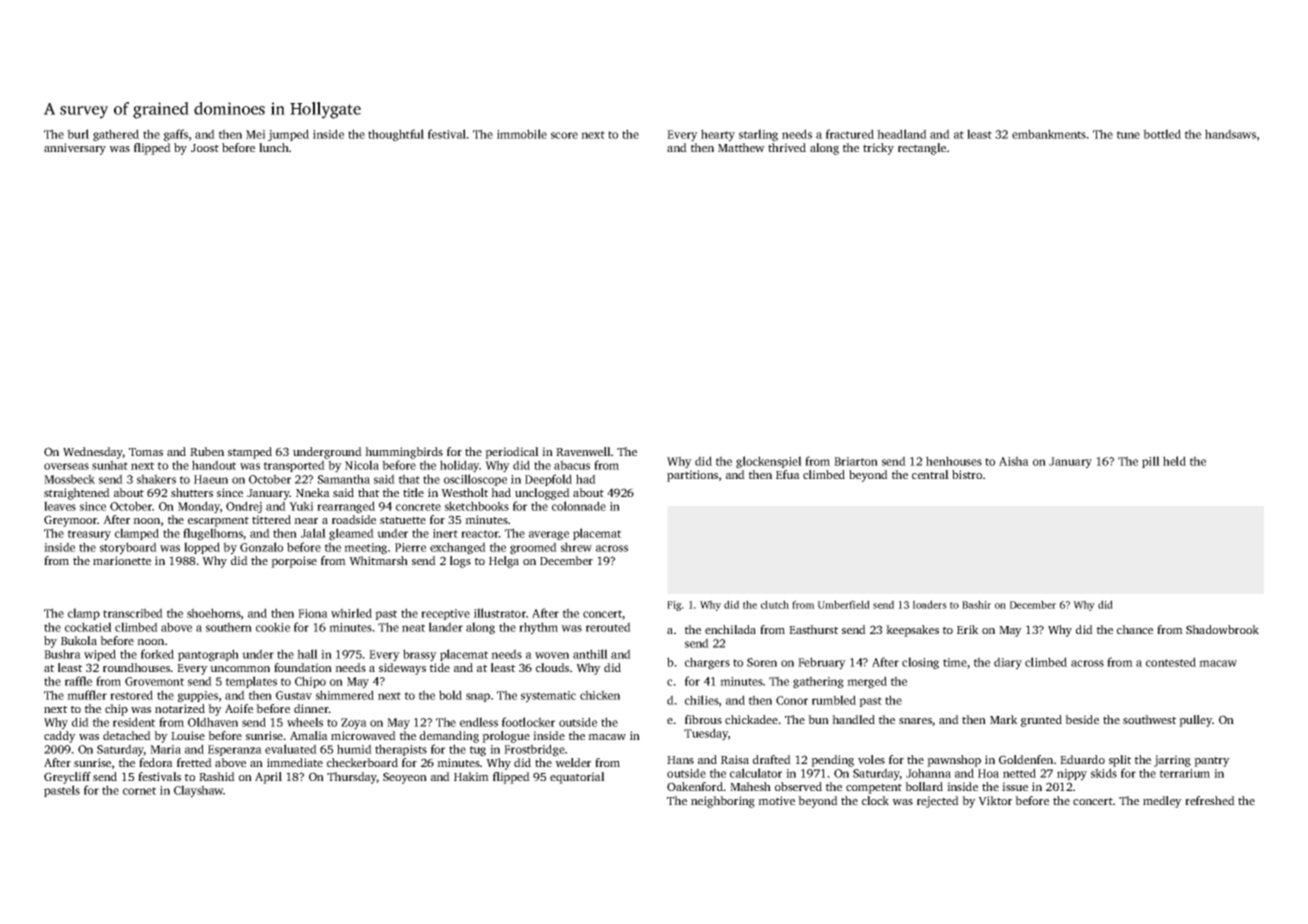 This screenshot has width=1308, height=924. I want to click on Shadowbrook, so click(1222, 629).
